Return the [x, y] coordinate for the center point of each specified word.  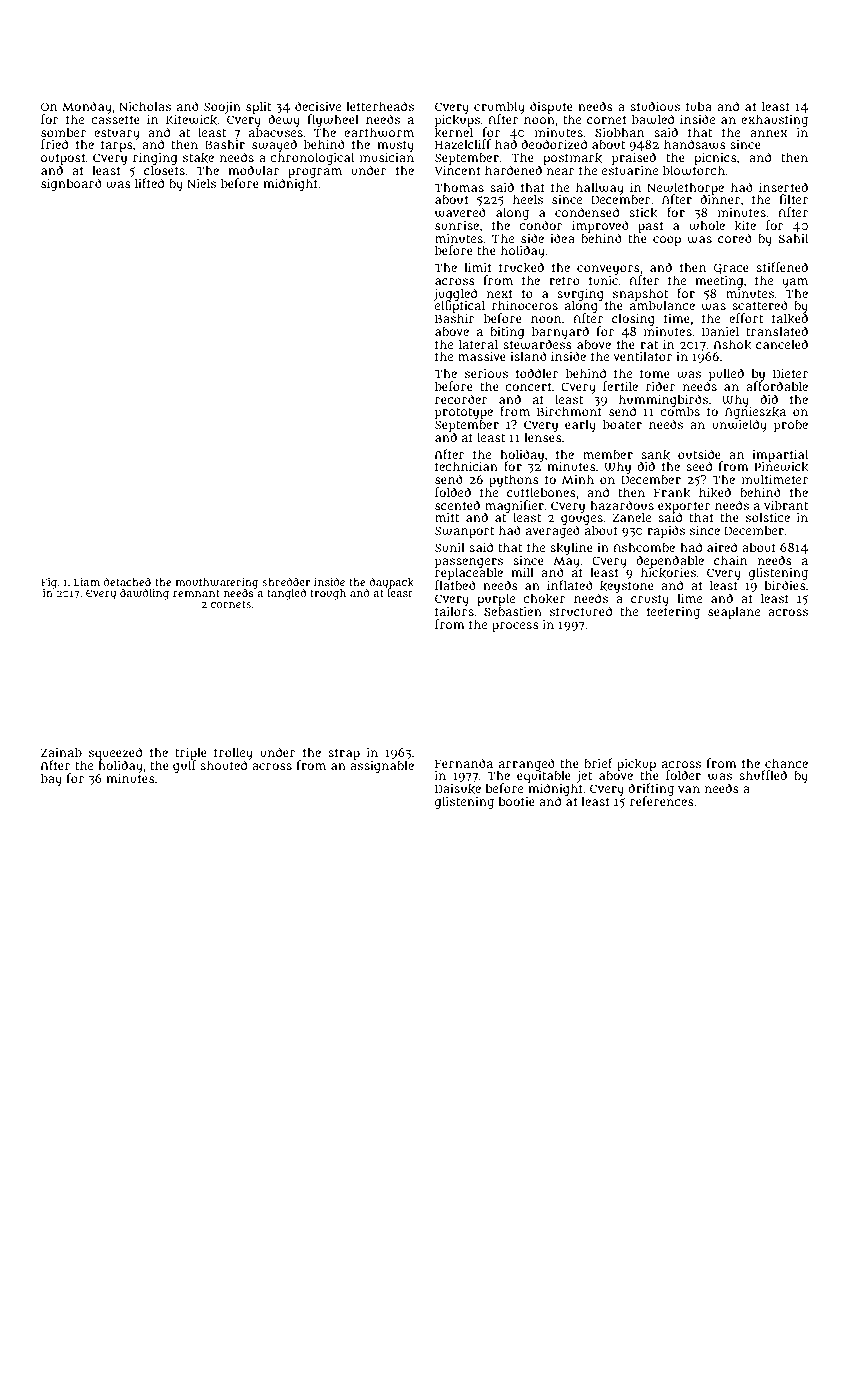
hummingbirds [663, 400]
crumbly [499, 107]
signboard [71, 184]
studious [655, 106]
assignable [382, 766]
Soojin [222, 108]
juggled [455, 294]
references [662, 801]
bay [51, 780]
